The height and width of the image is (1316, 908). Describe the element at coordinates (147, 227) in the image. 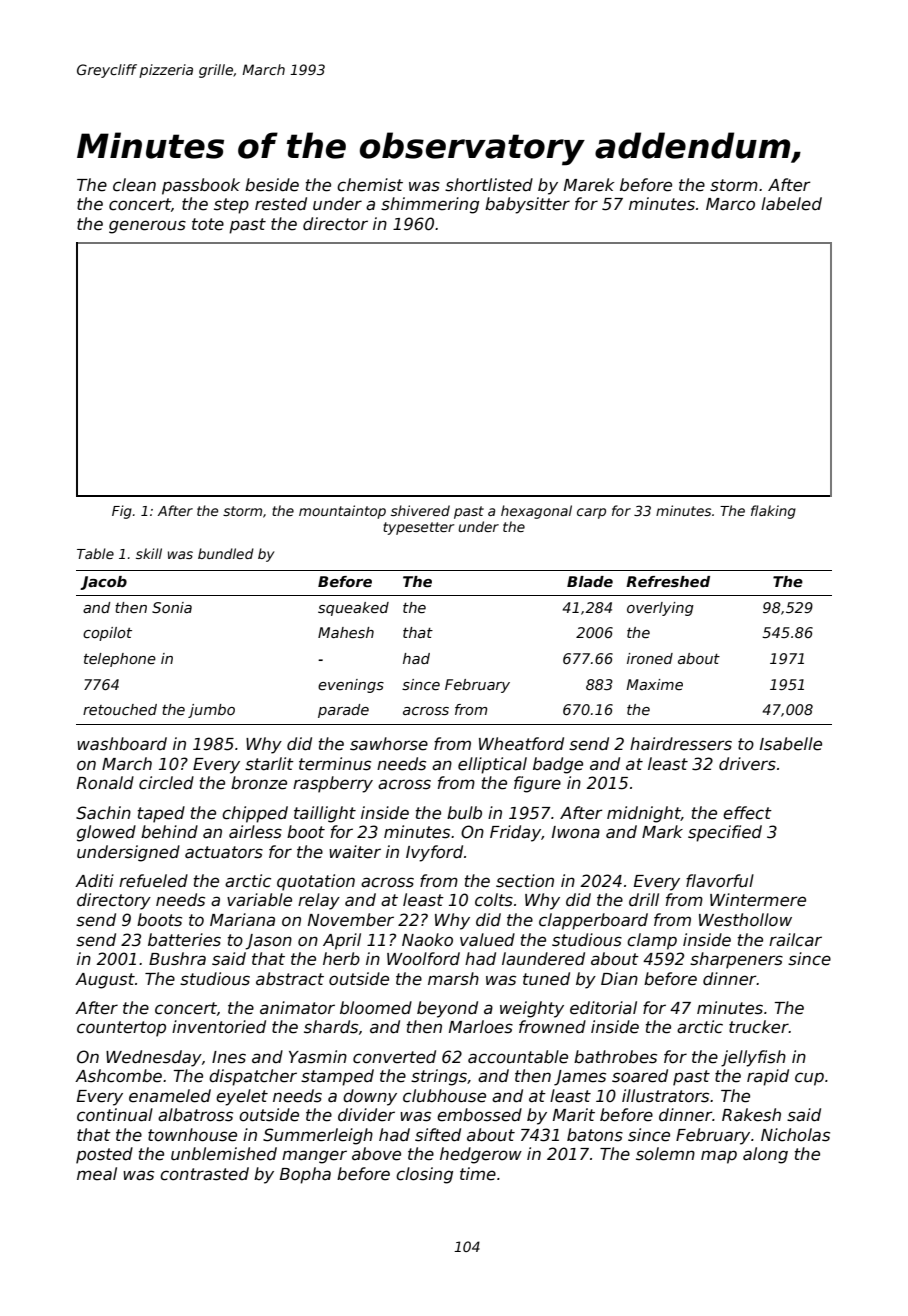

I see `generous` at that location.
